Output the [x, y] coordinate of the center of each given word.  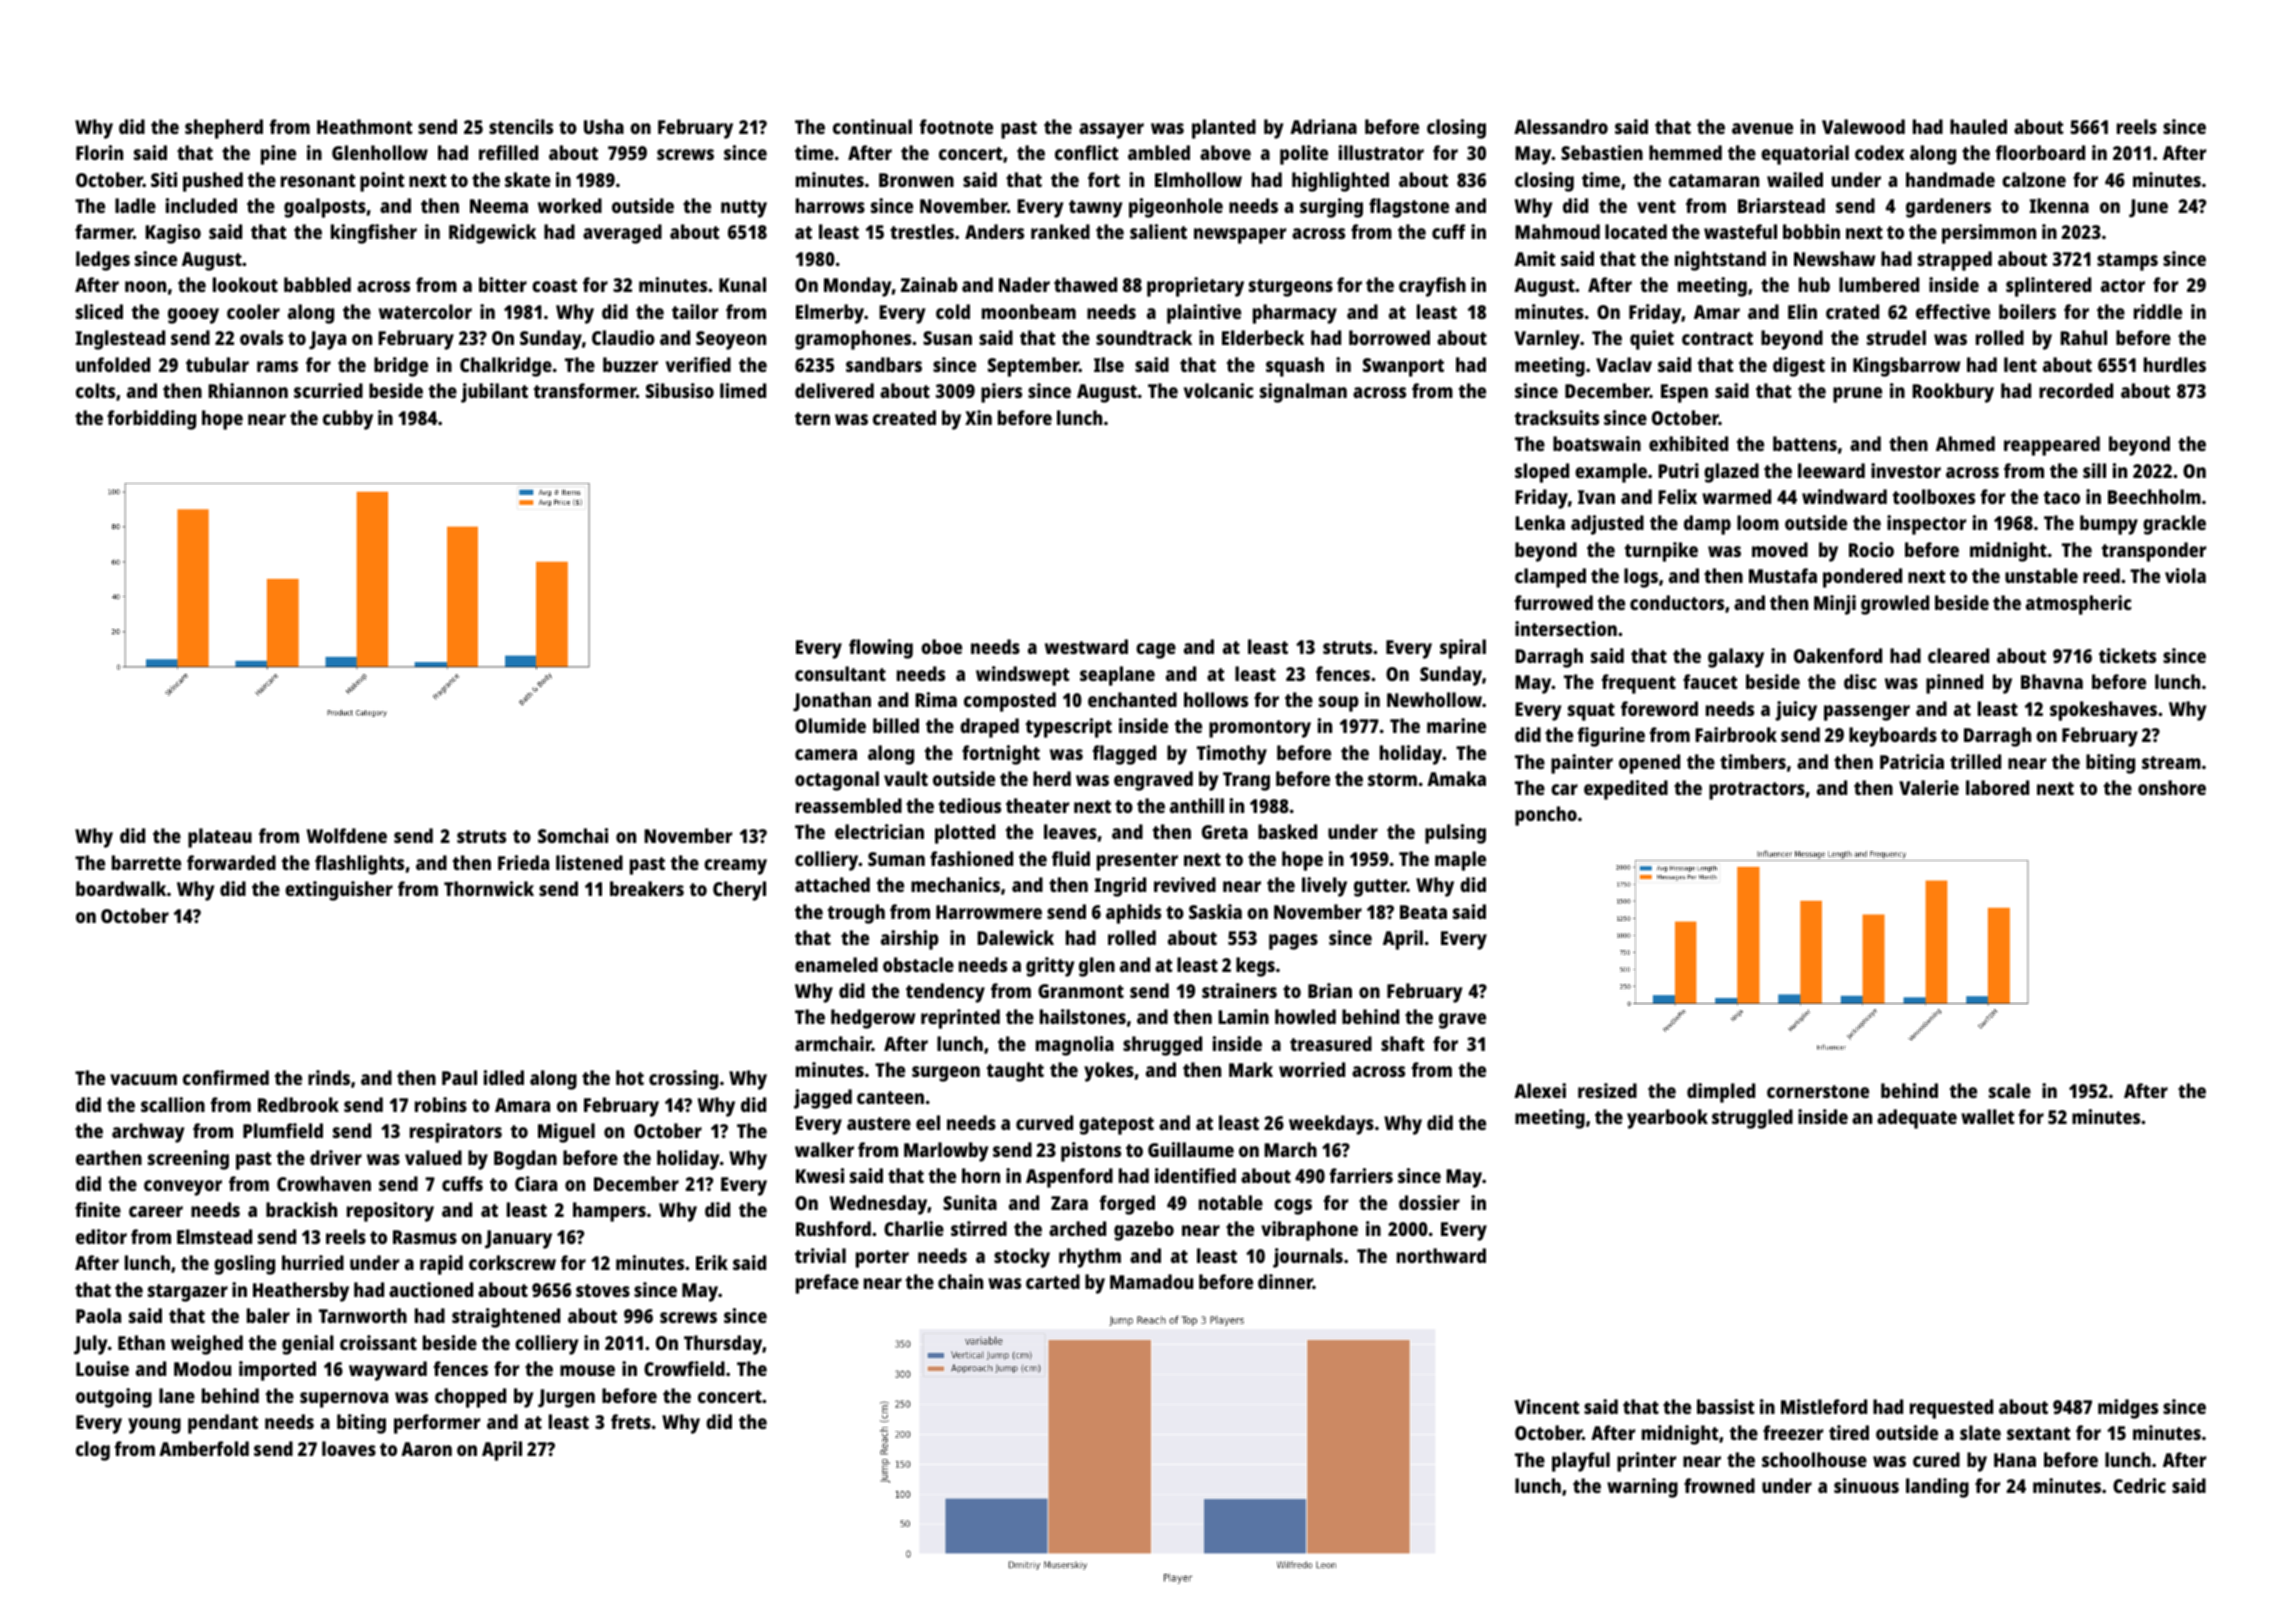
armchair [833, 1043]
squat [1591, 712]
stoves [603, 1290]
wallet [1987, 1116]
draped [989, 728]
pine [278, 155]
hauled [1978, 126]
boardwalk [121, 888]
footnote [956, 126]
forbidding [151, 420]
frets [631, 1421]
